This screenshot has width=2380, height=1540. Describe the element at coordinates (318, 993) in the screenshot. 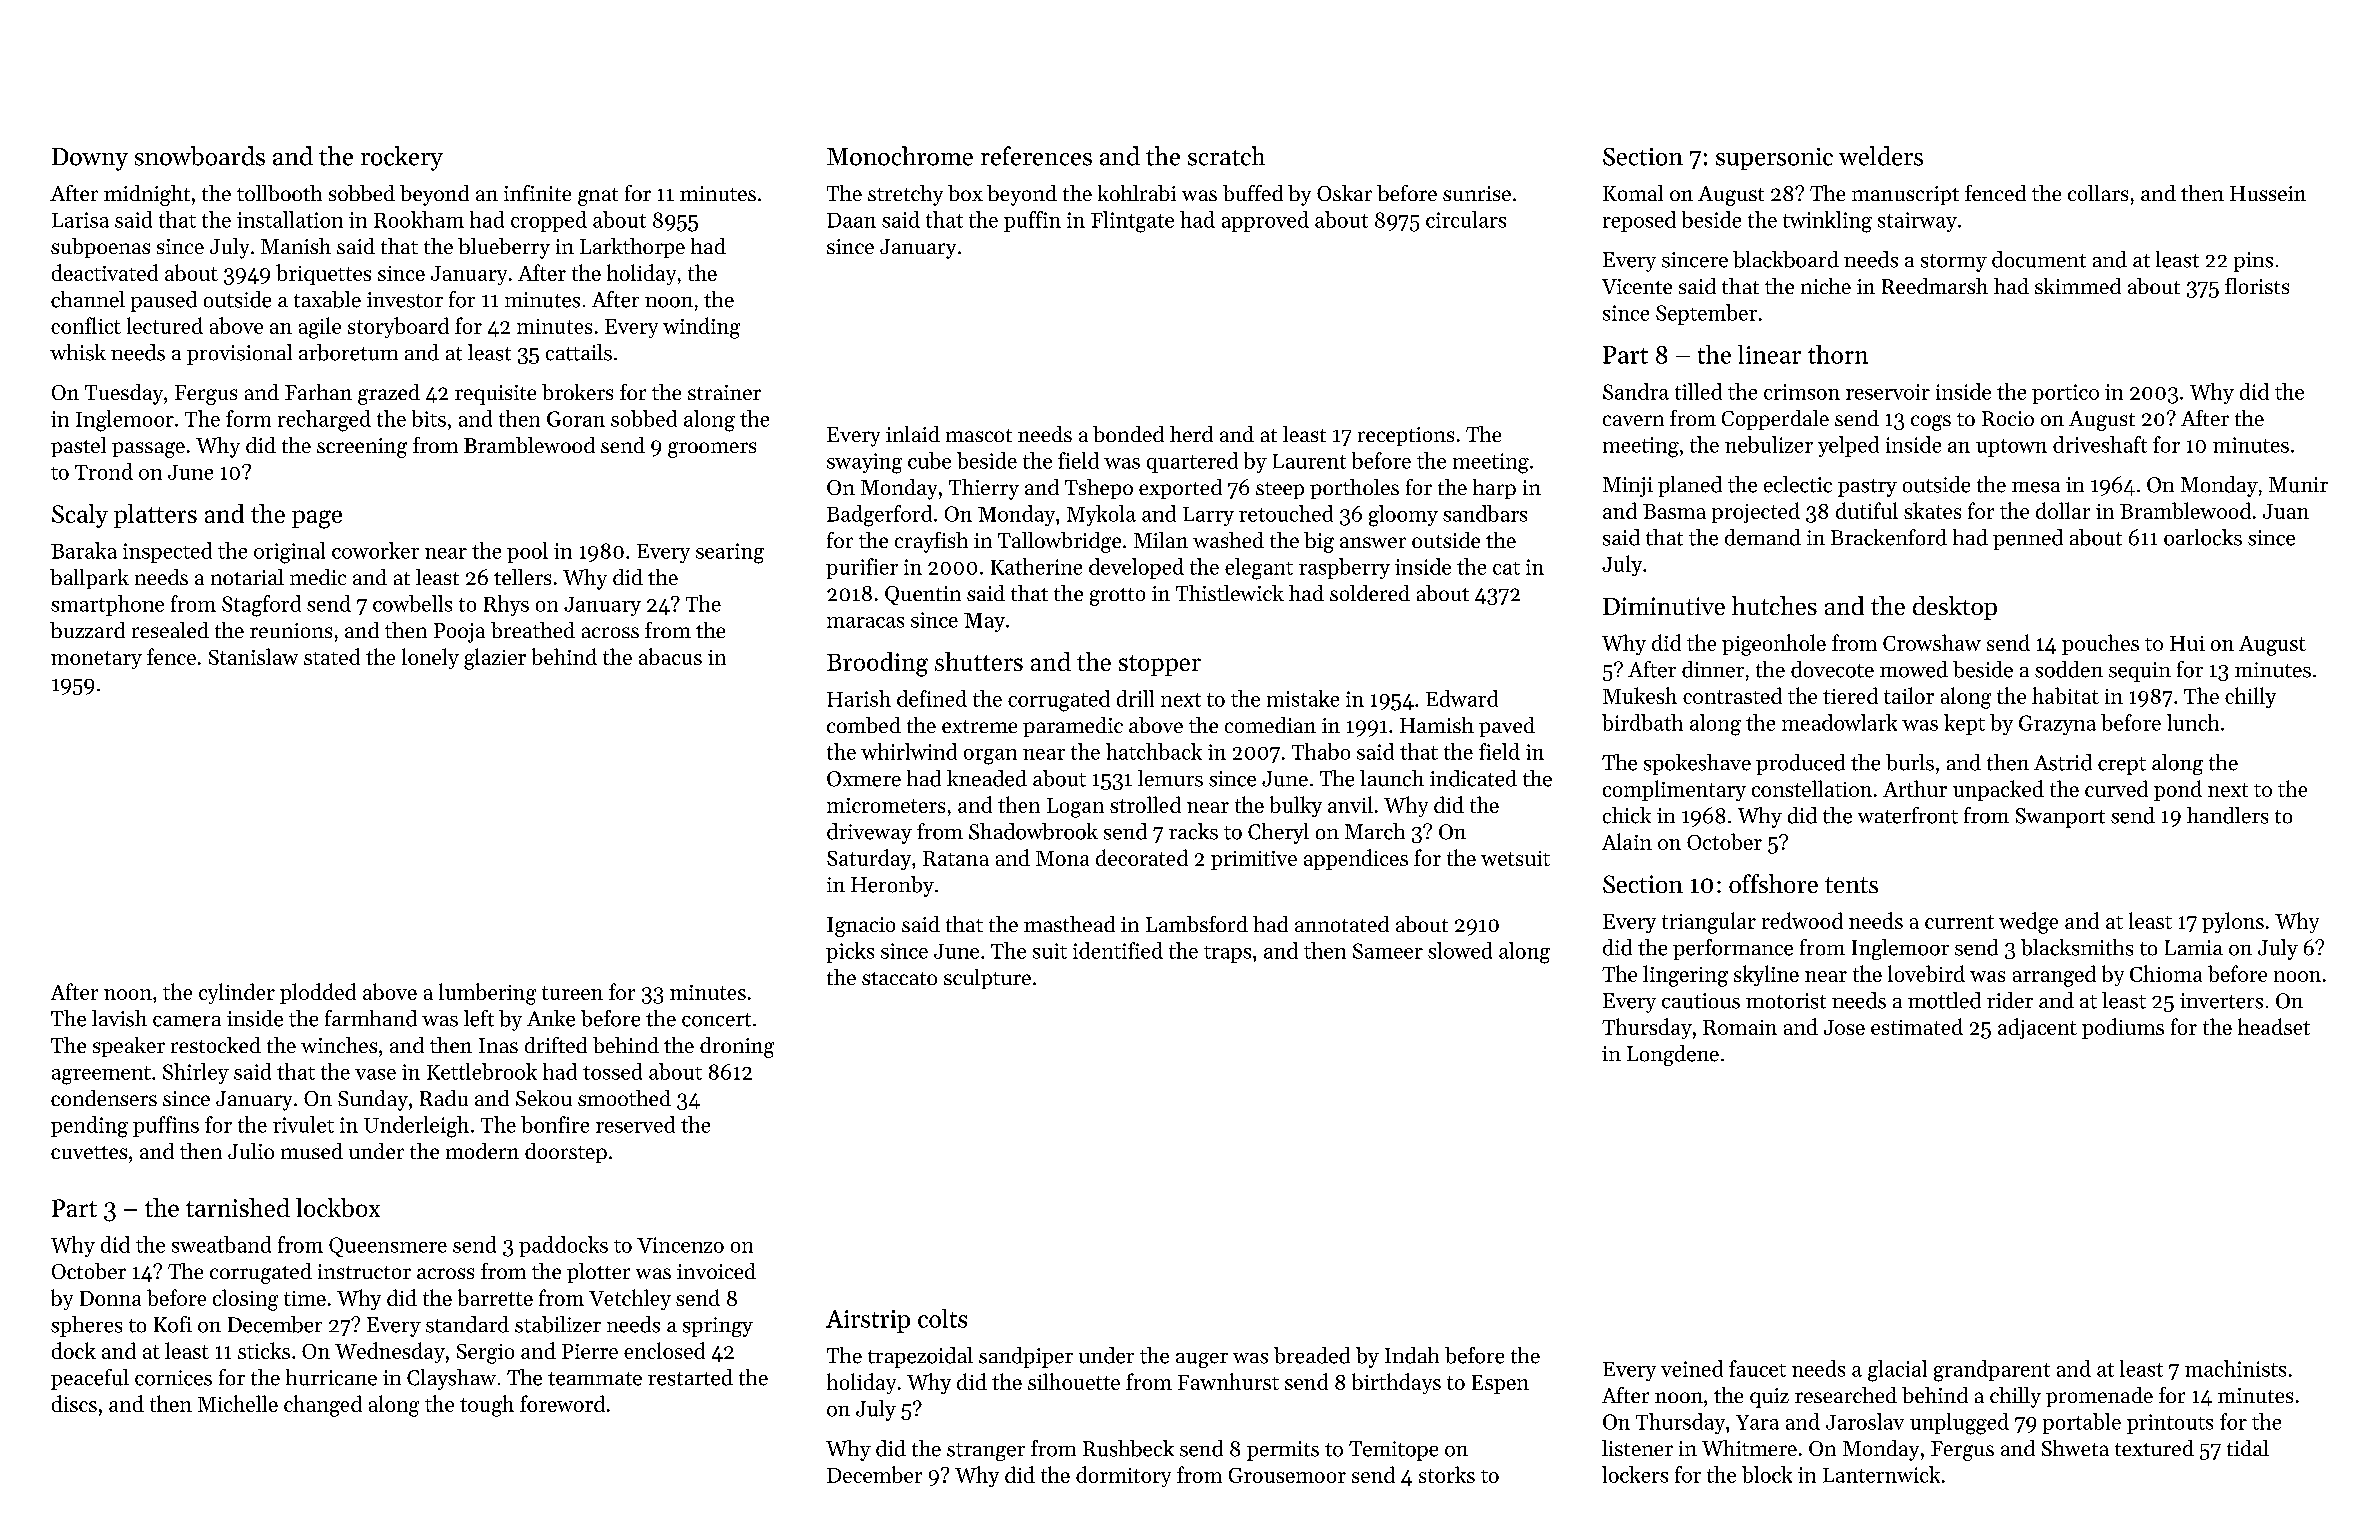

I see `plodded` at that location.
